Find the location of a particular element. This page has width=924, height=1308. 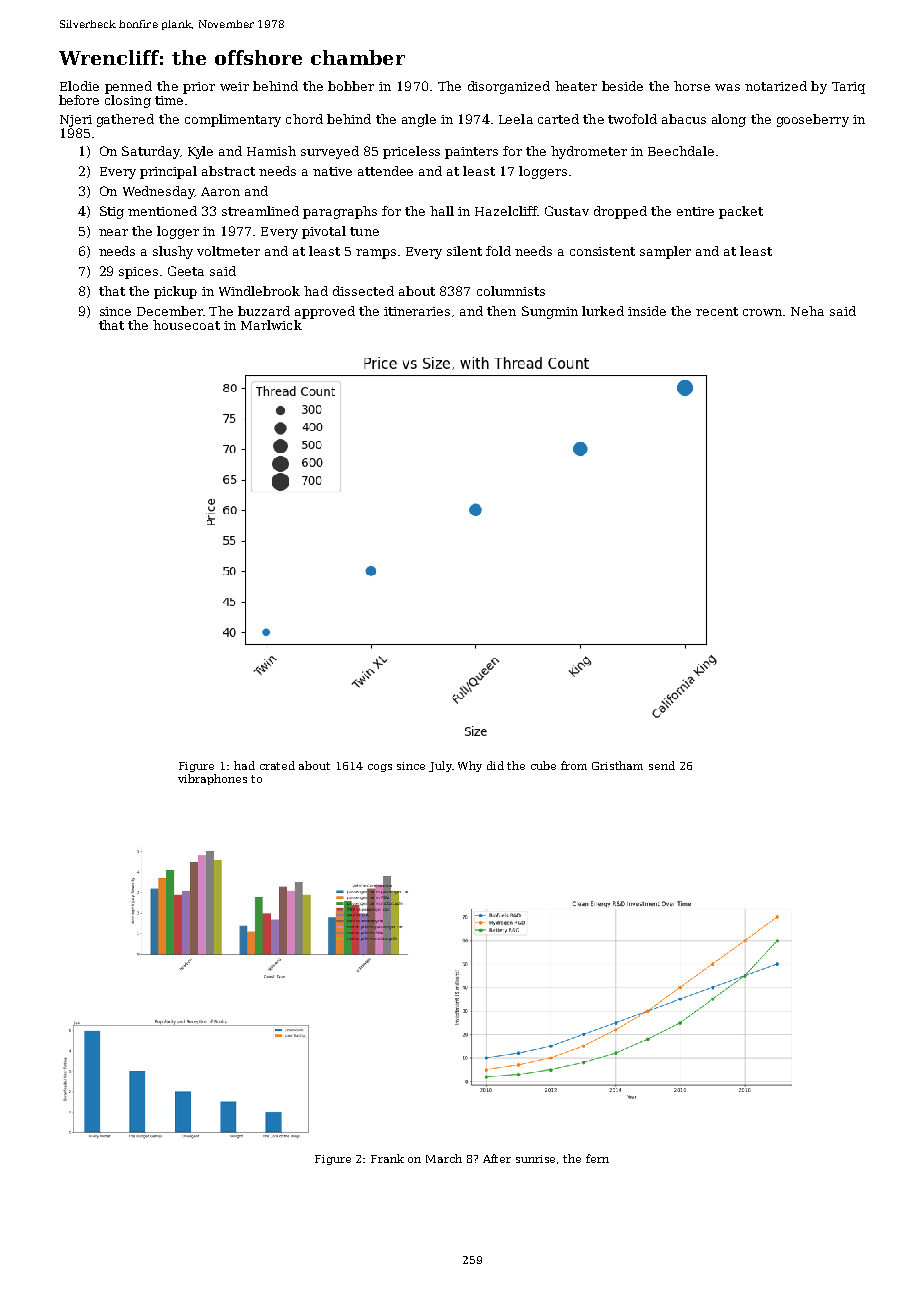

angle is located at coordinates (419, 120).
